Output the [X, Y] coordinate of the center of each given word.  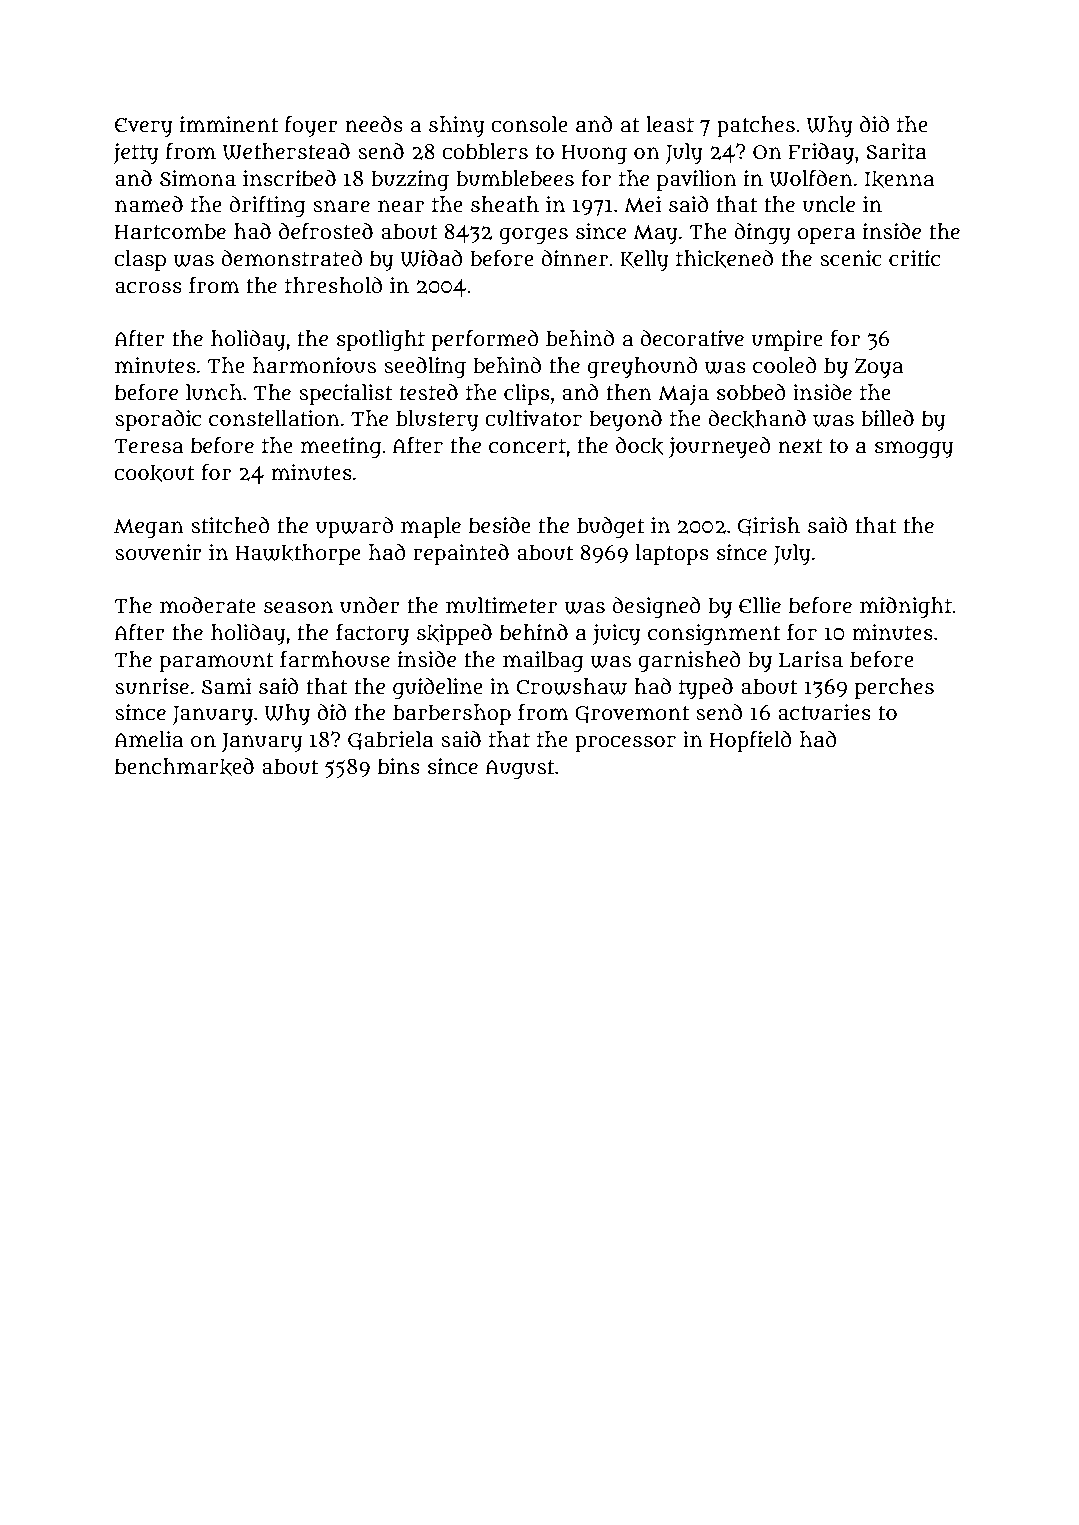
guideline [438, 688]
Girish [769, 527]
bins [399, 766]
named [149, 204]
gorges [534, 236]
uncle [828, 204]
